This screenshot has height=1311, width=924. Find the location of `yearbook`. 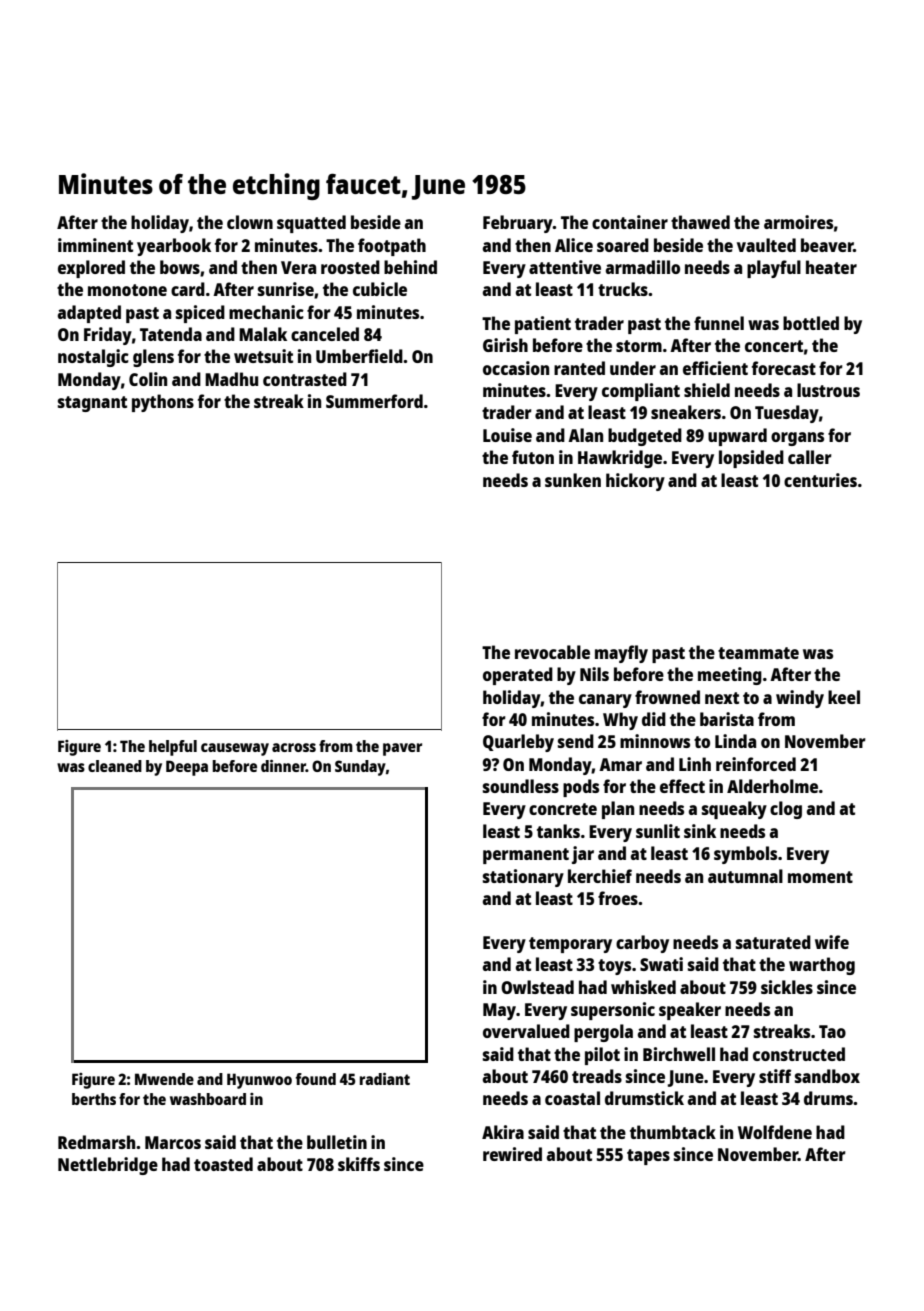

yearbook is located at coordinates (174, 247).
